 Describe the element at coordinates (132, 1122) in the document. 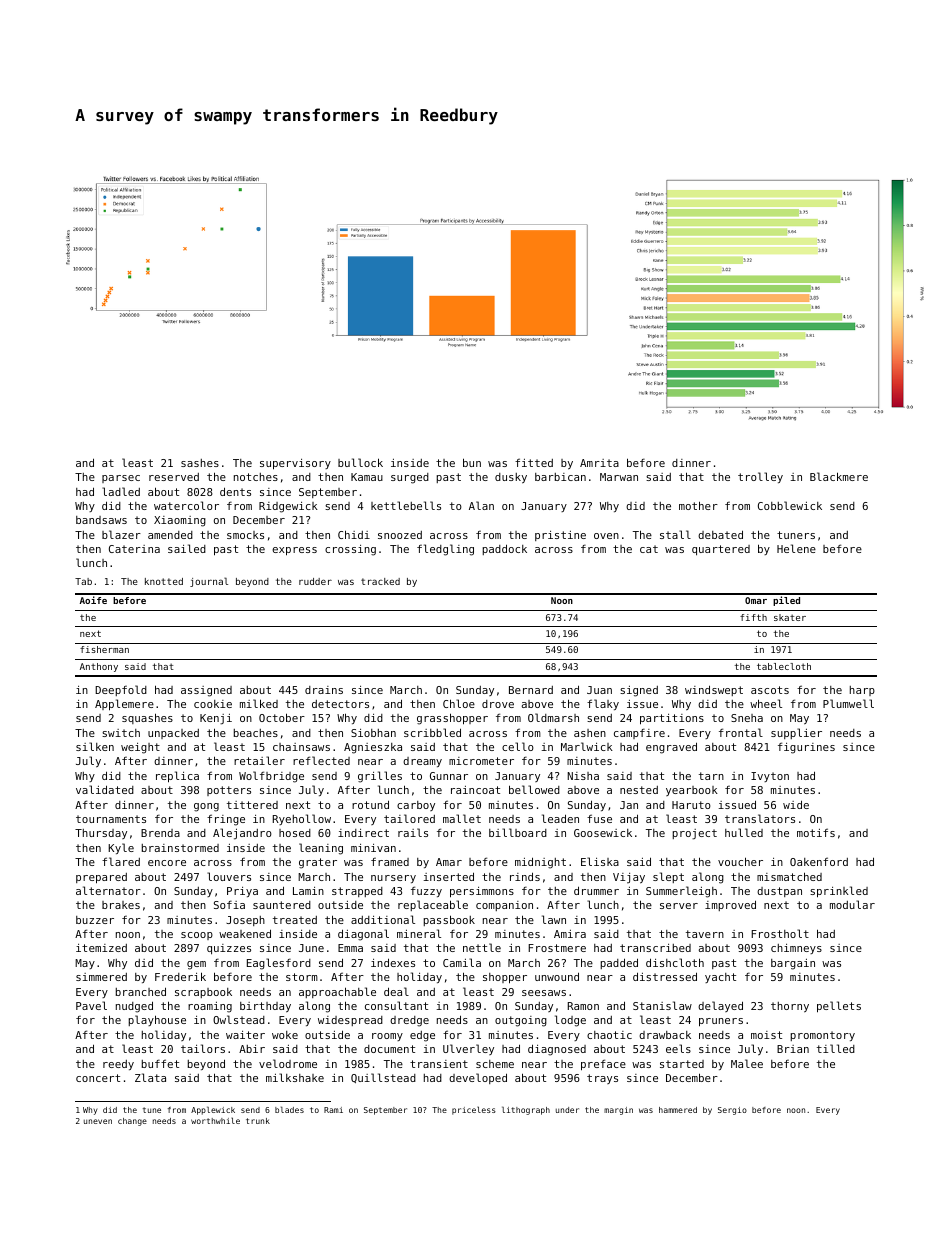

I see `change` at that location.
